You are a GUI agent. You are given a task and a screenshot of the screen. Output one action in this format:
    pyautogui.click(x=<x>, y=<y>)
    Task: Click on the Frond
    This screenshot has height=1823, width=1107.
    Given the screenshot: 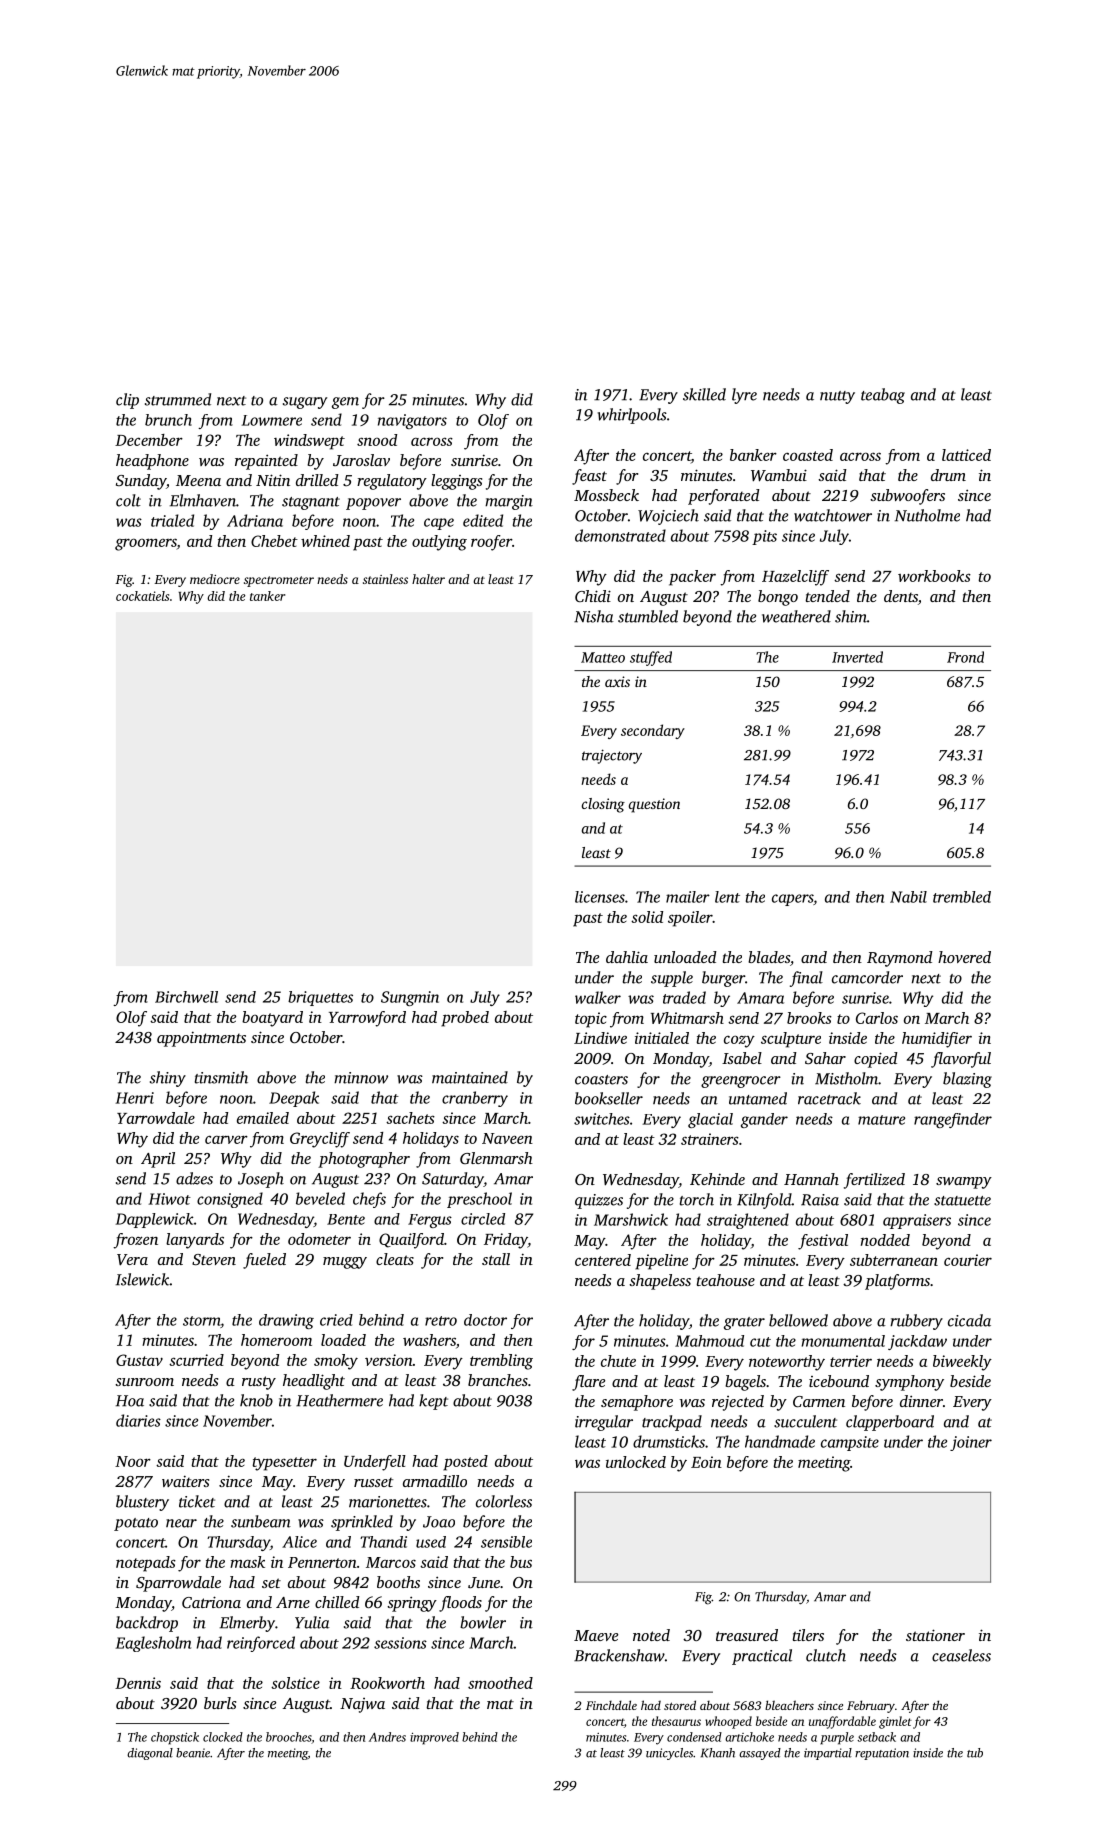 What is the action you would take?
    pyautogui.click(x=965, y=657)
